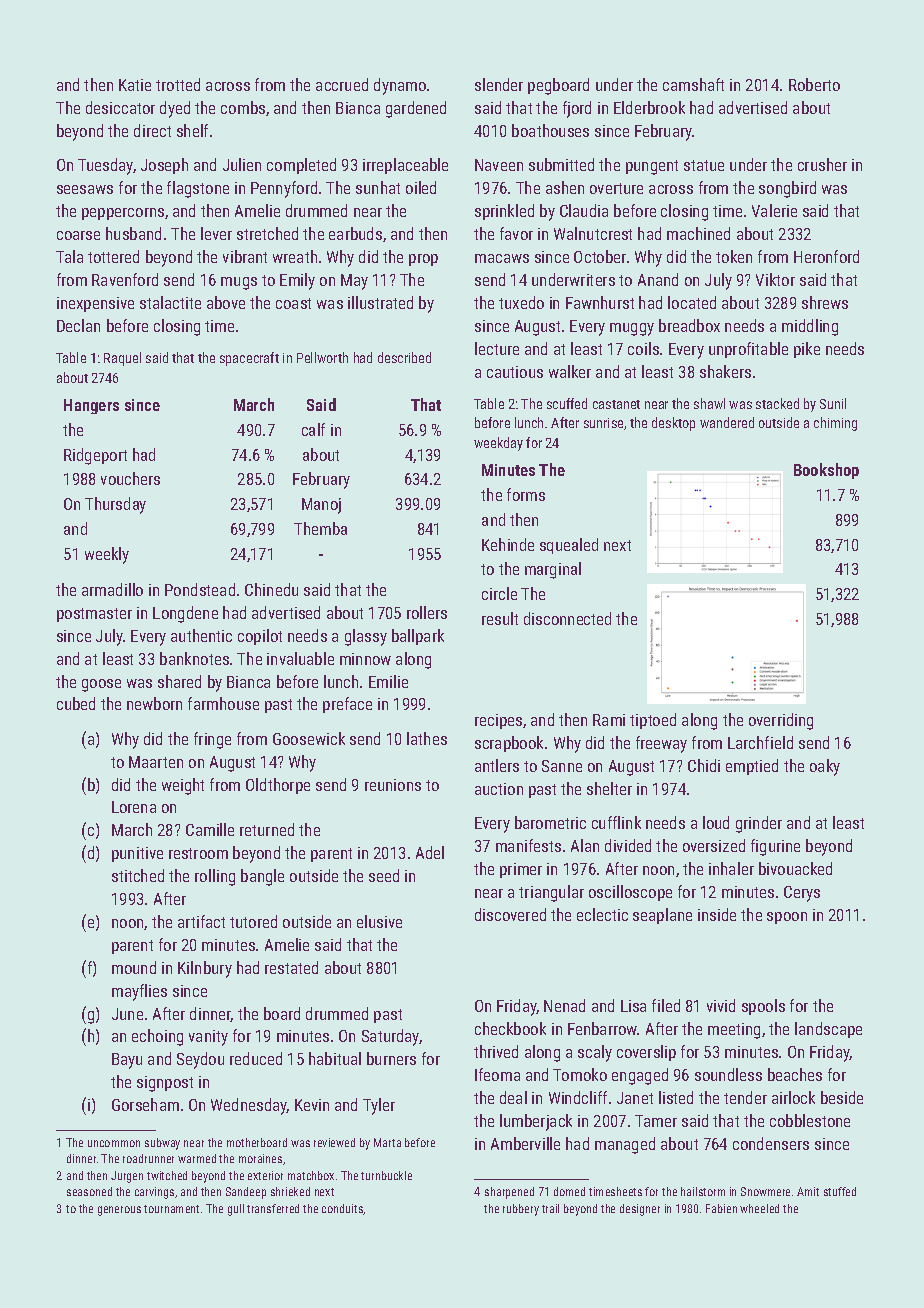  What do you see at coordinates (343, 1209) in the screenshot?
I see `conduits` at bounding box center [343, 1209].
